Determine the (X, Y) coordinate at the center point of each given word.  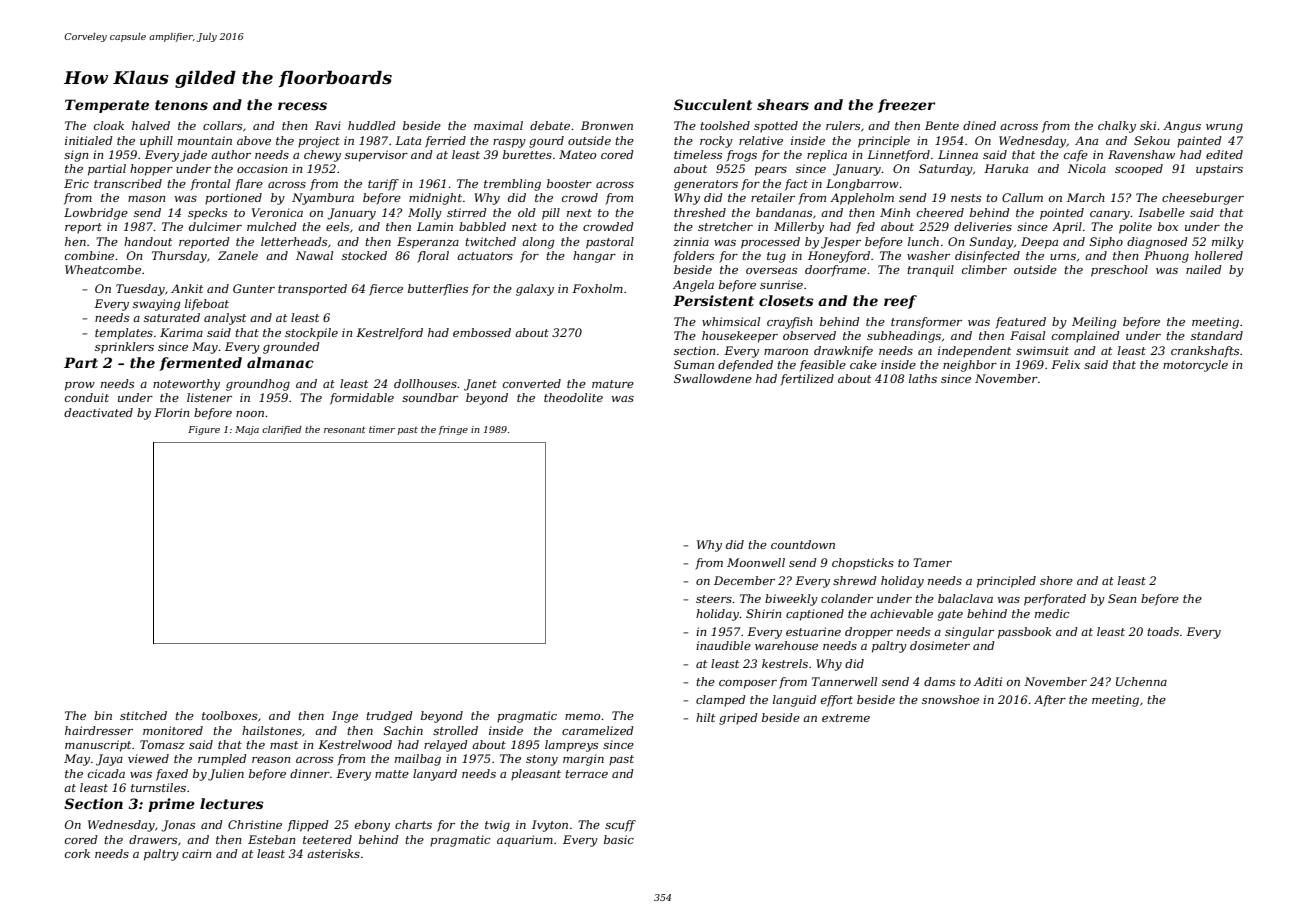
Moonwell (756, 562)
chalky (1117, 127)
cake (863, 364)
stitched (143, 715)
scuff (620, 826)
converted (532, 383)
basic (619, 839)
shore (1056, 580)
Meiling (1094, 323)
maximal (498, 125)
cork (77, 853)
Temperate (107, 106)
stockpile (311, 334)
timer (382, 429)
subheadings (904, 337)
